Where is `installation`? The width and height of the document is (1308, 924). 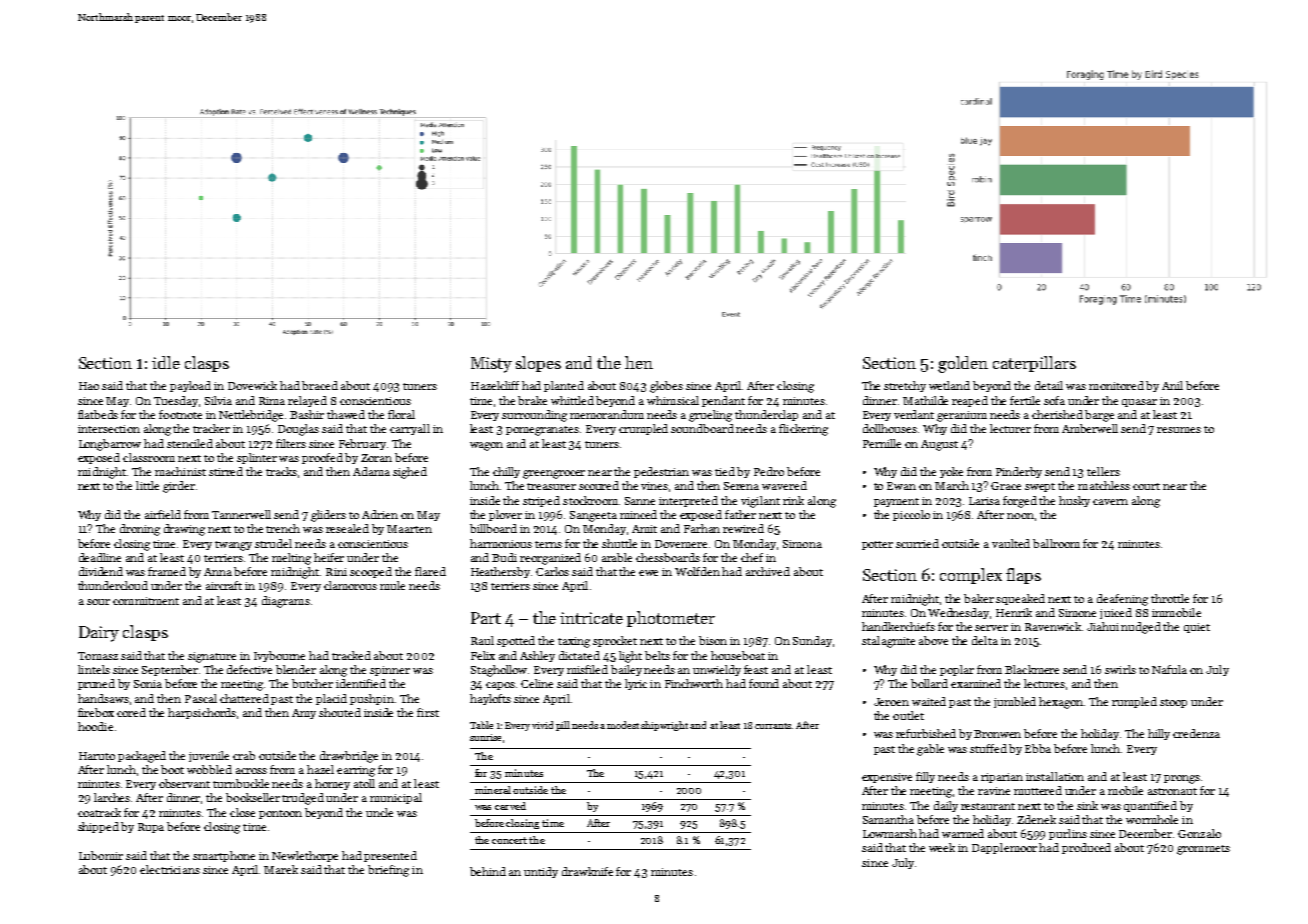
installation is located at coordinates (1055, 776).
